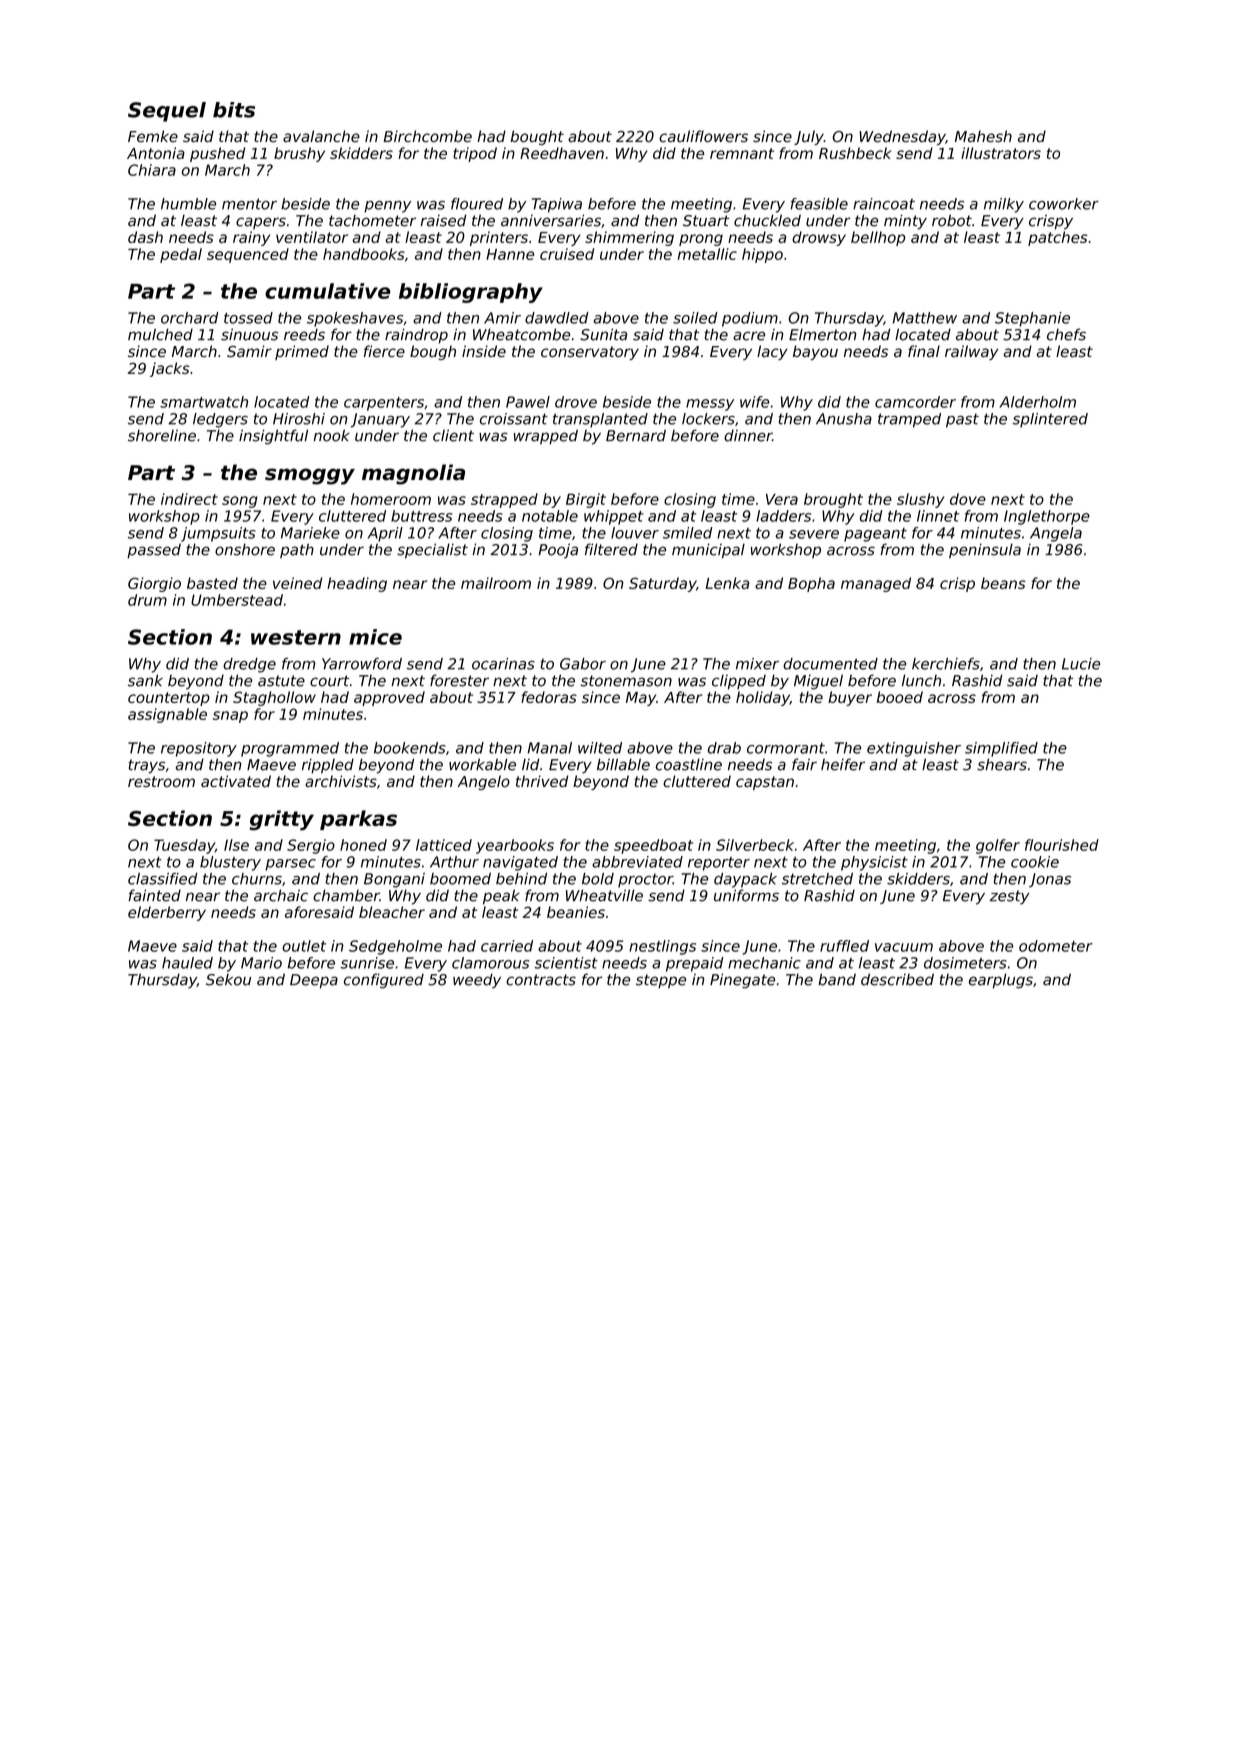 The height and width of the document is (1744, 1233). What do you see at coordinates (915, 402) in the document?
I see `camcorder` at bounding box center [915, 402].
